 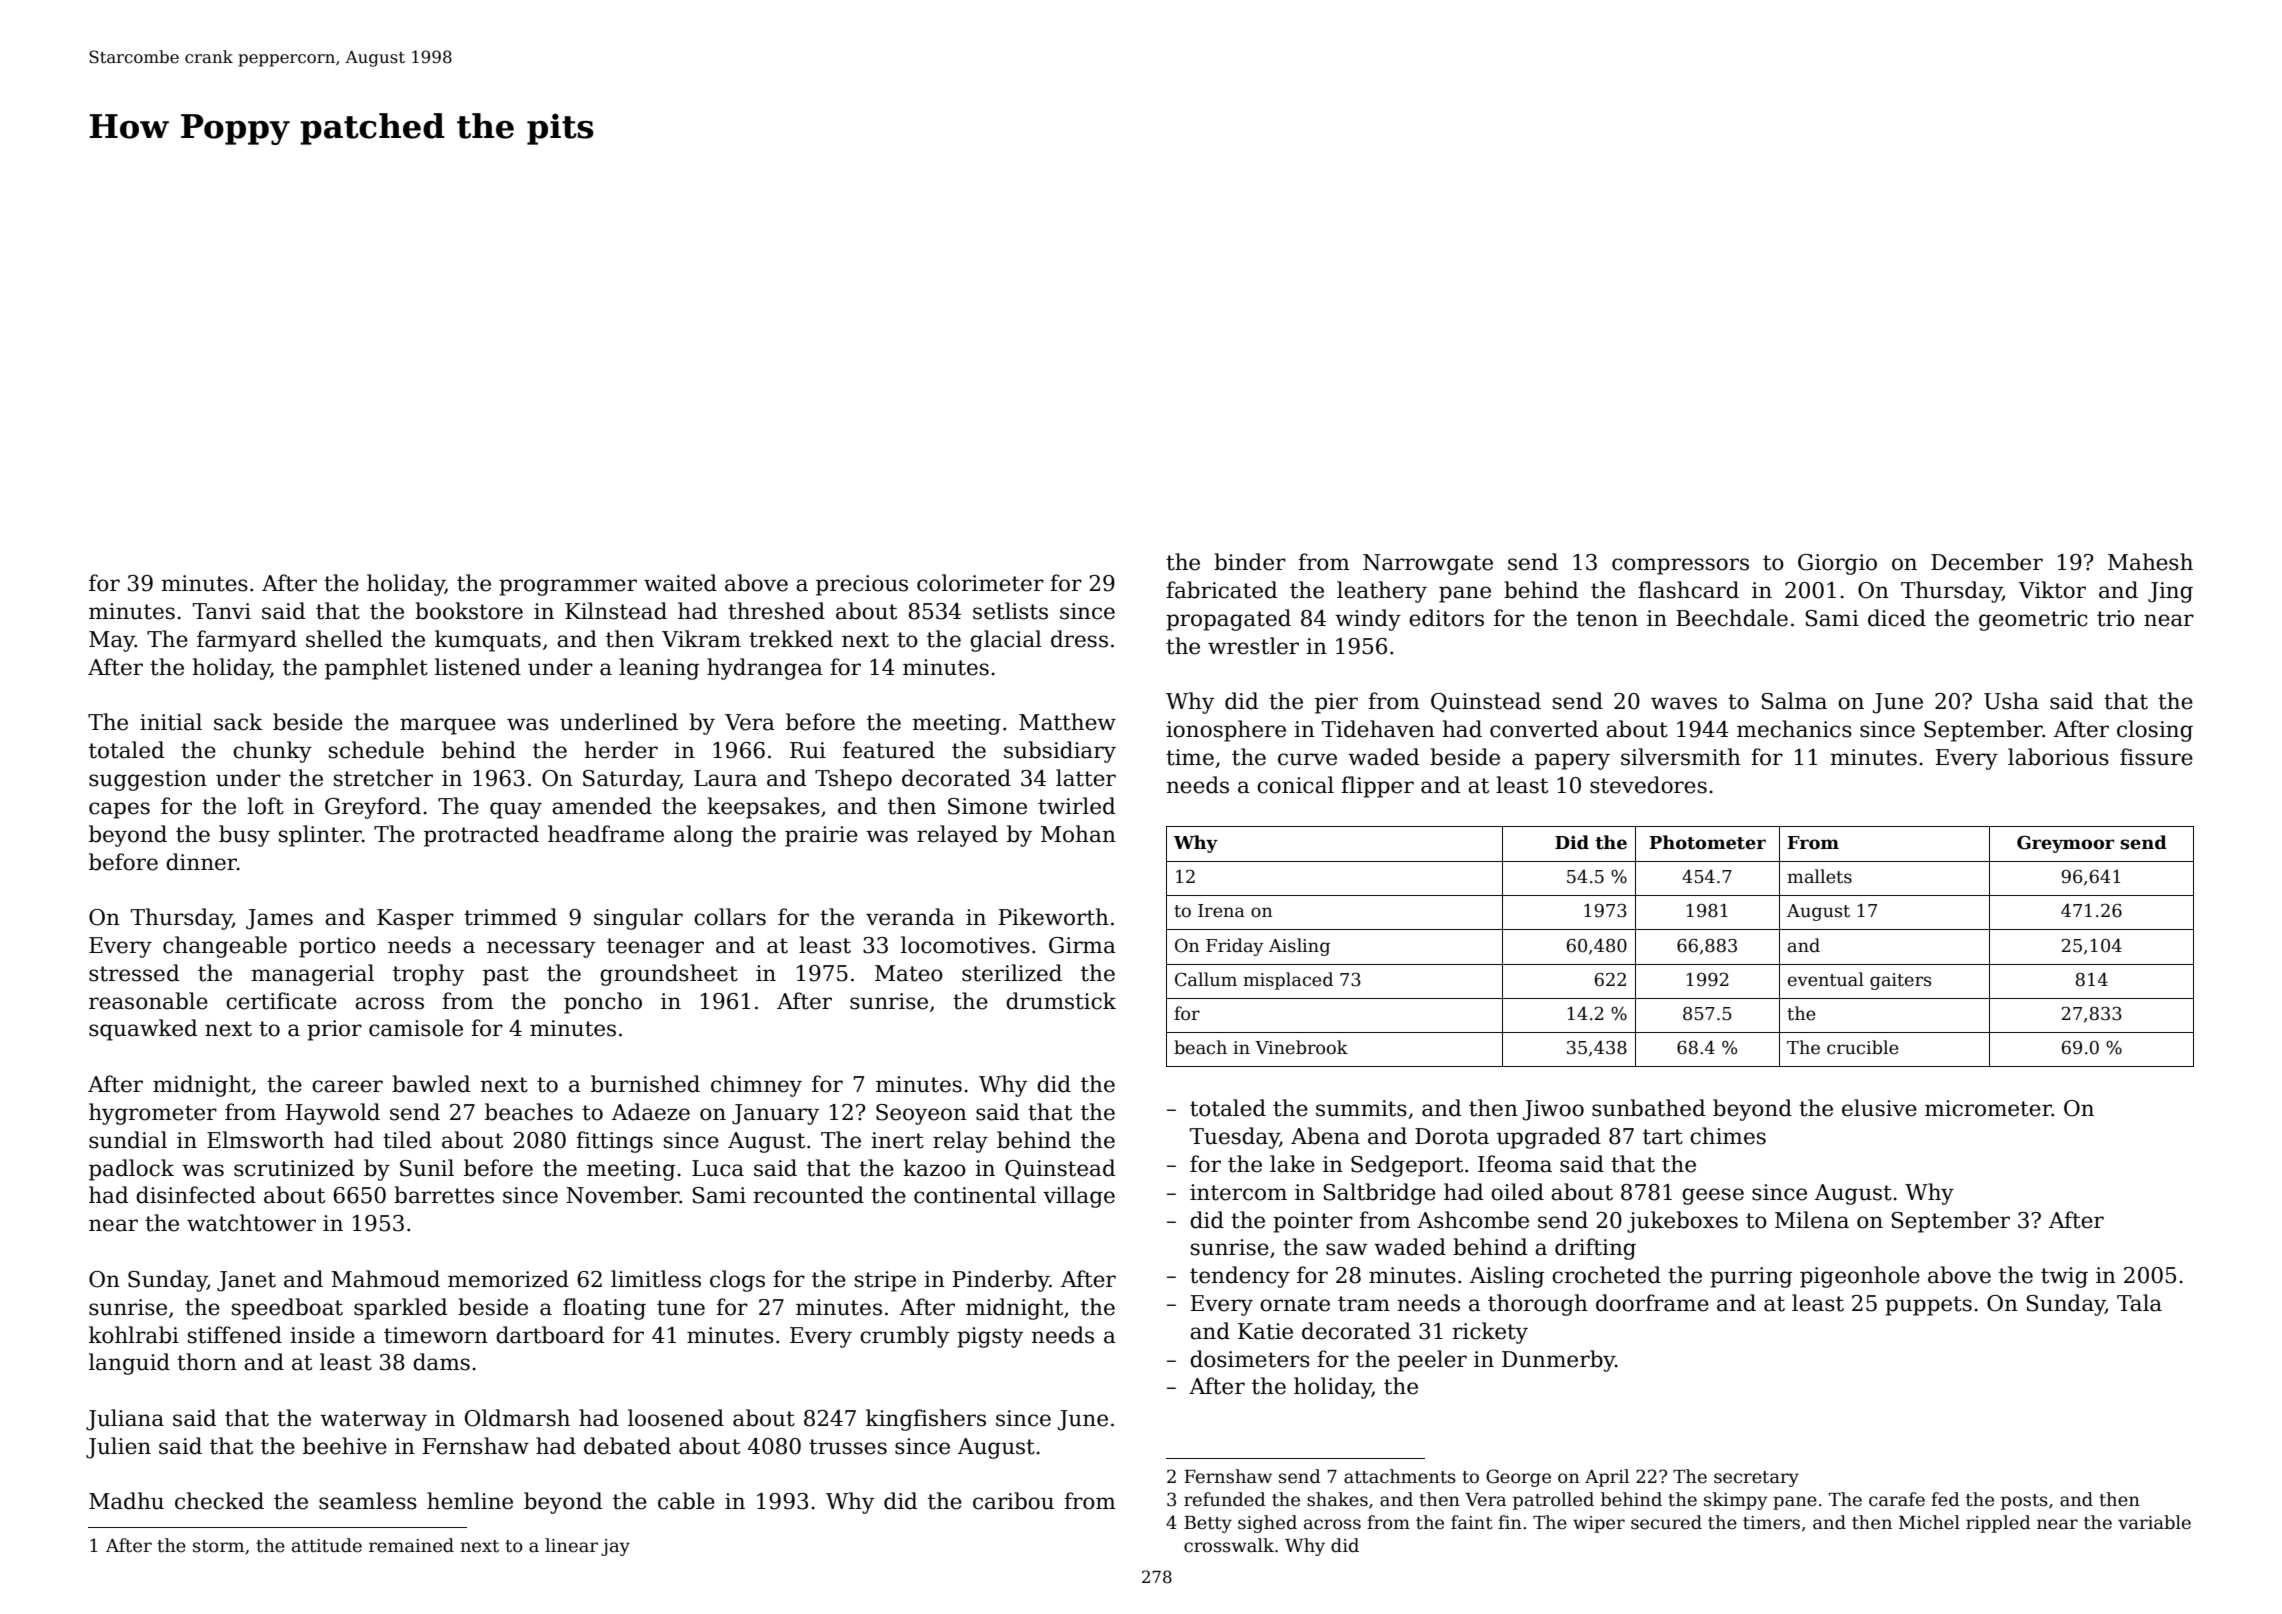 I want to click on rippled, so click(x=1998, y=1524).
